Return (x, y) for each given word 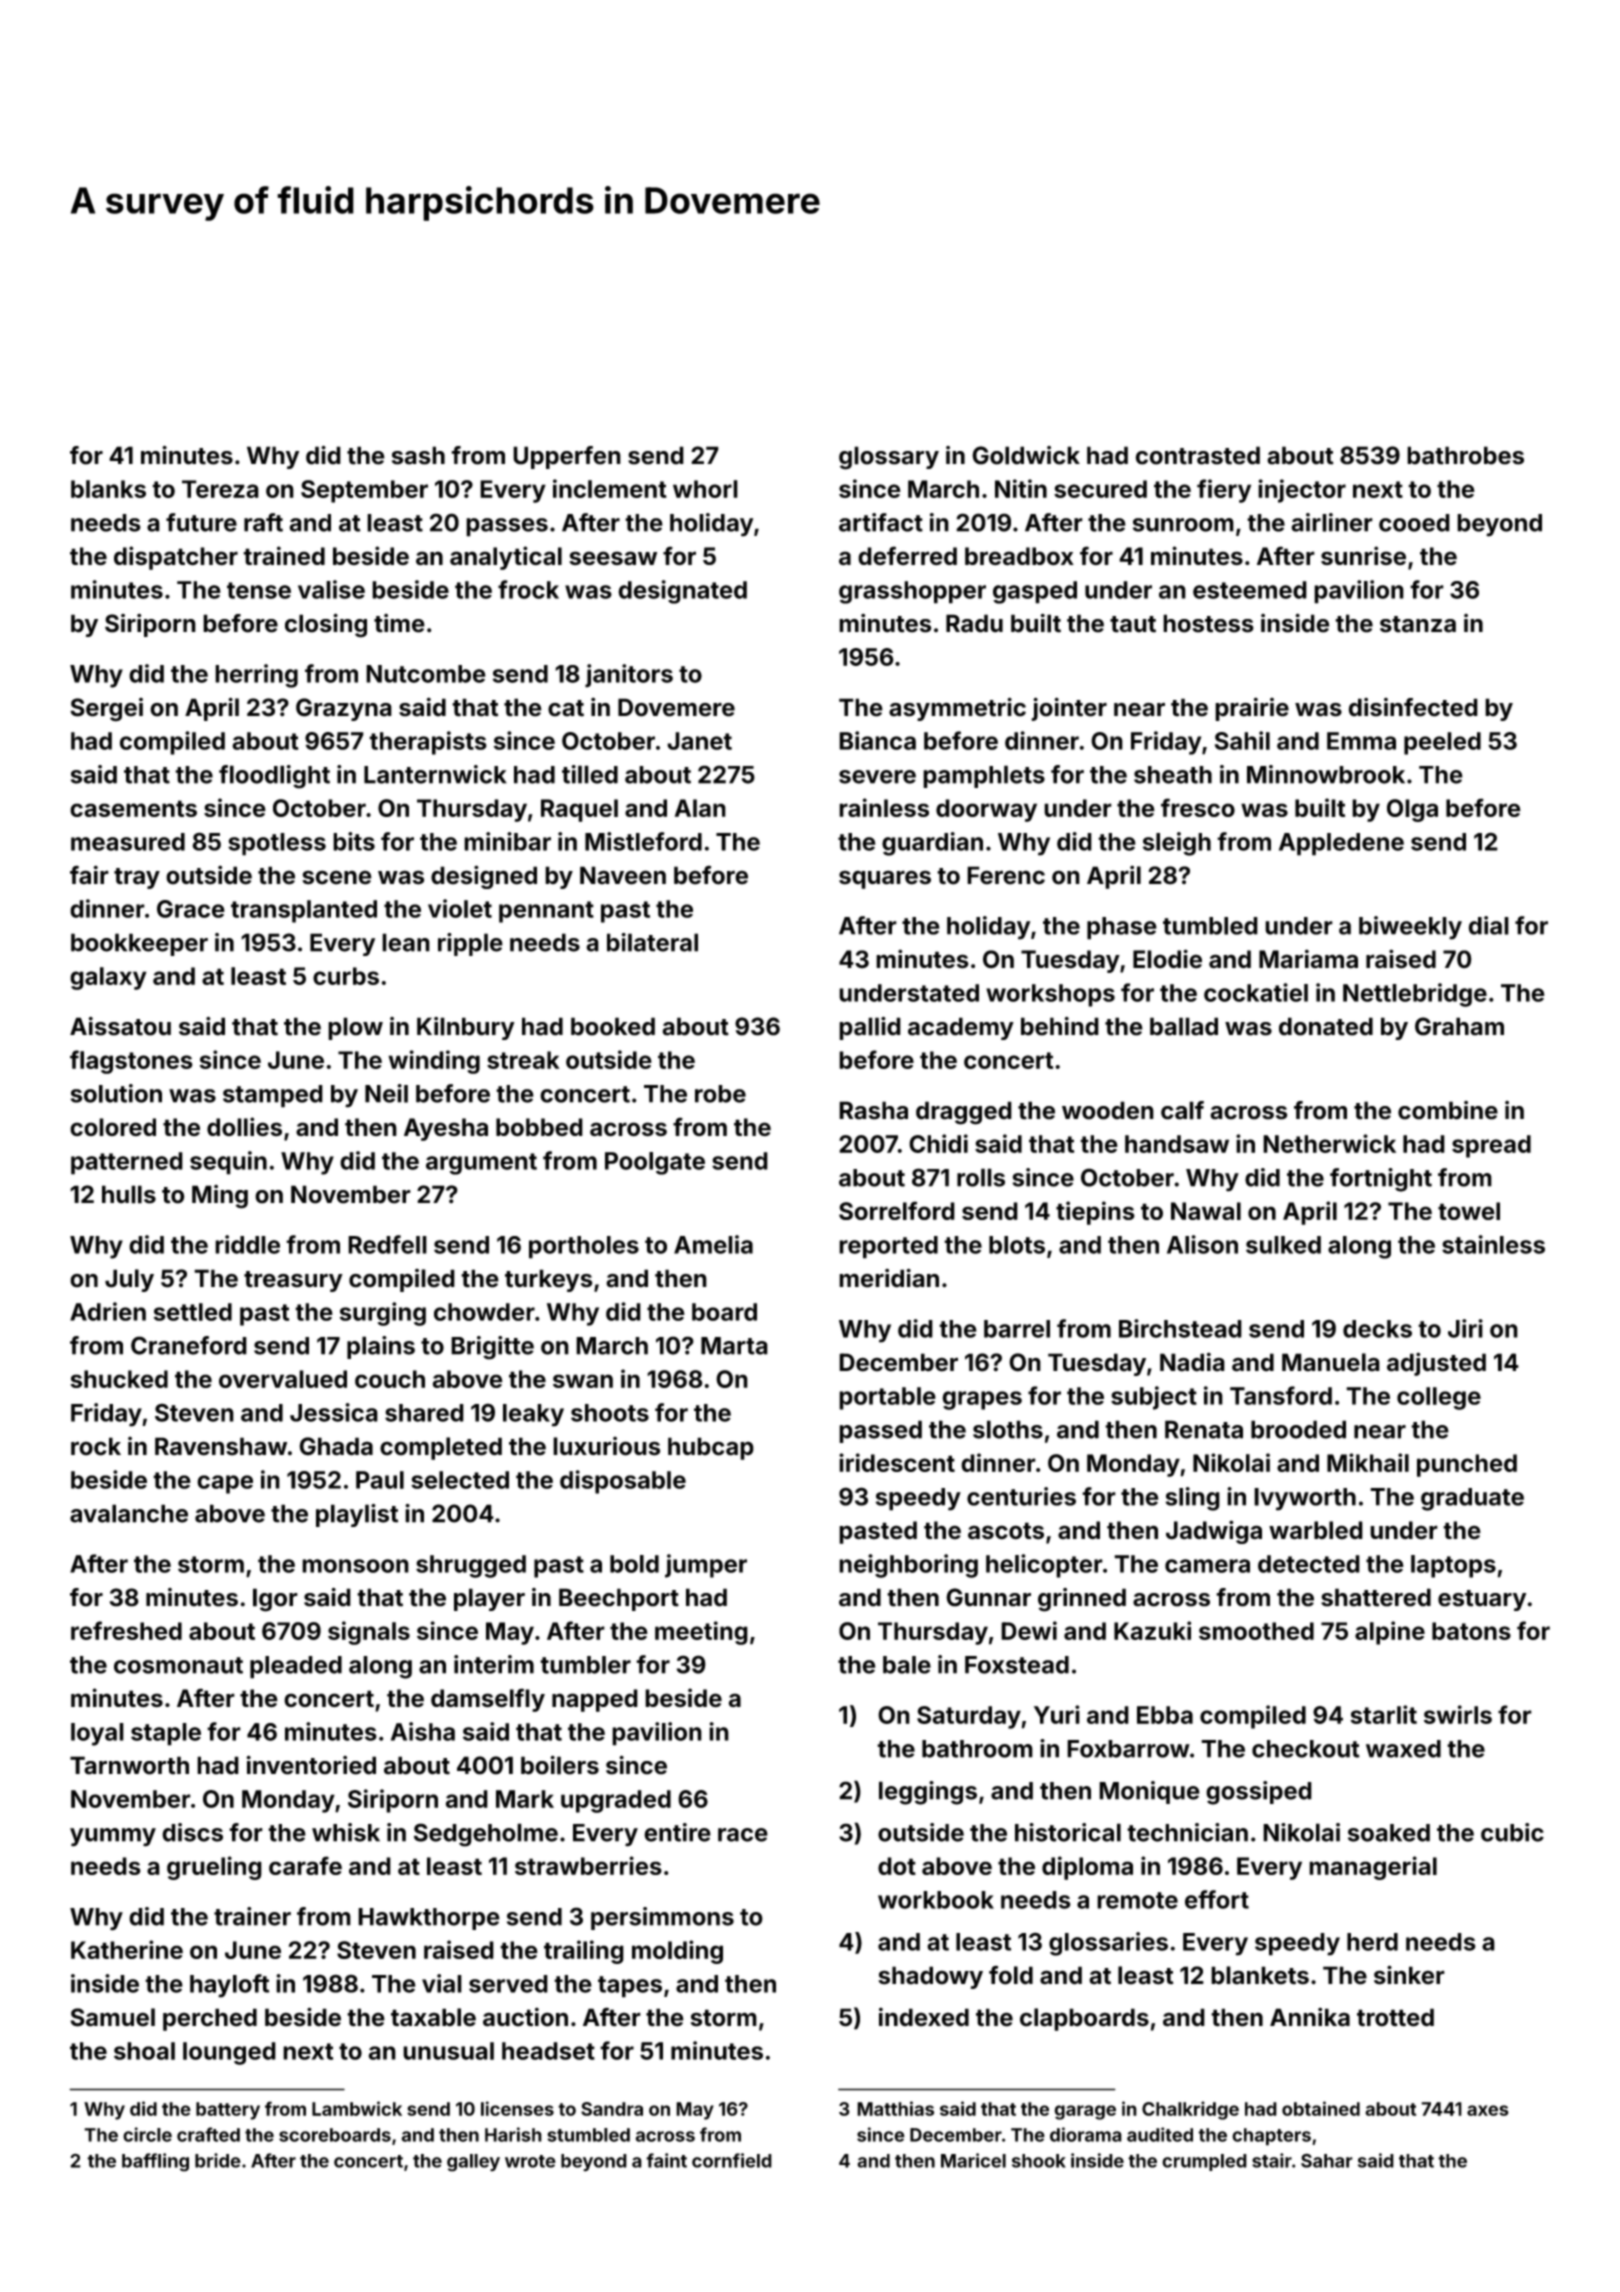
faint (666, 2160)
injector (1302, 491)
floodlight (274, 777)
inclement (610, 488)
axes (1488, 2110)
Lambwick (357, 2108)
